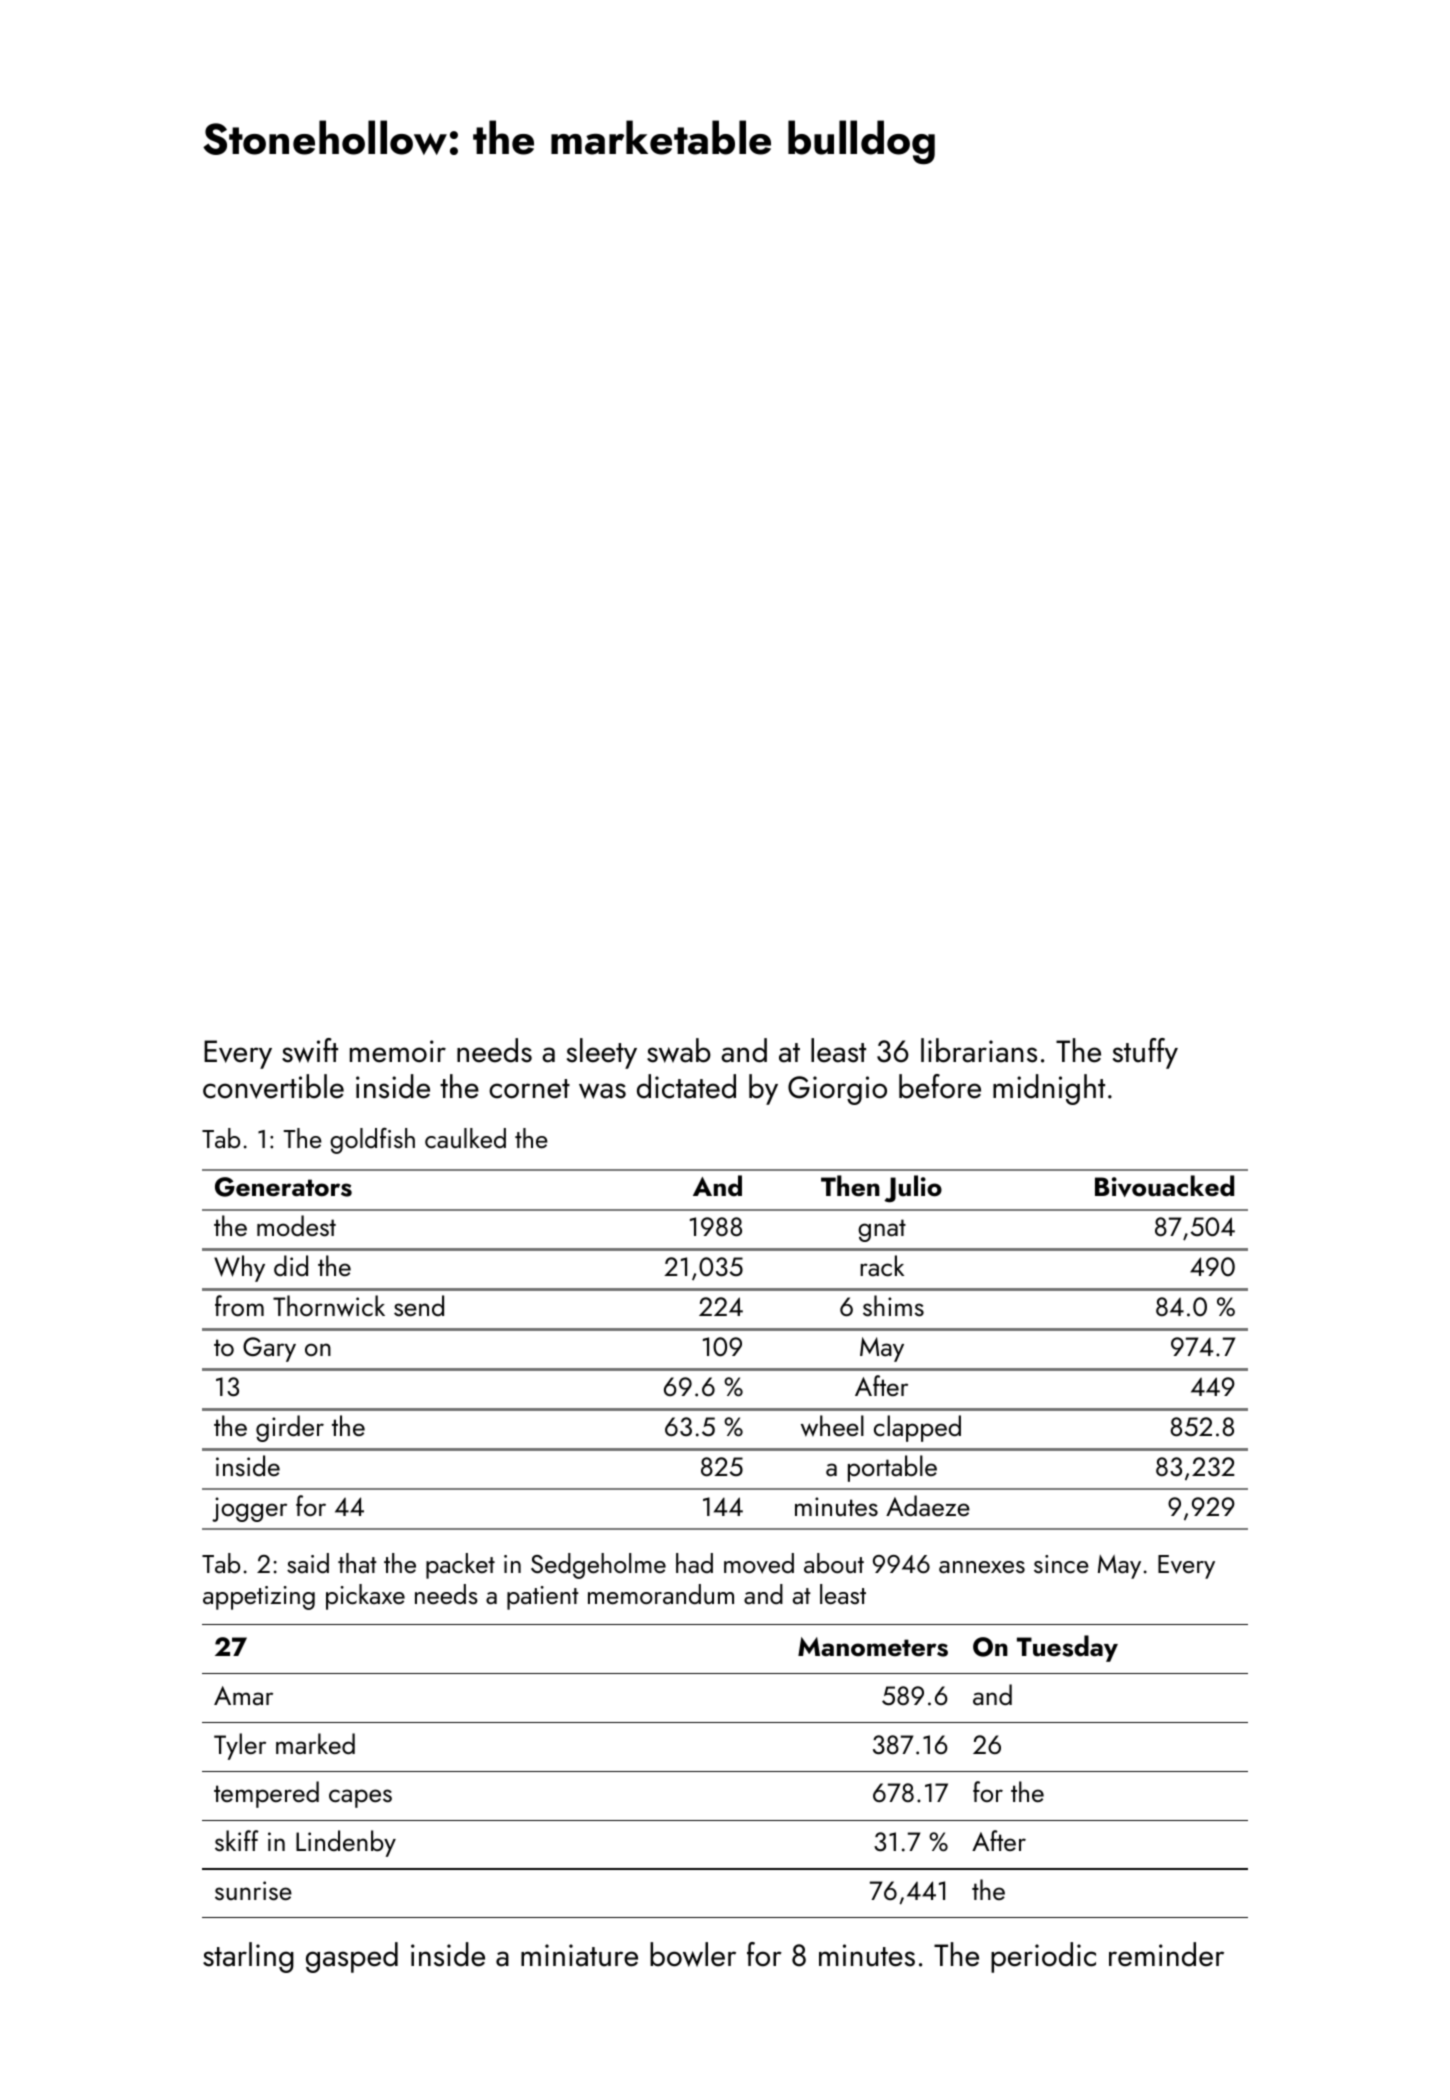 Image resolution: width=1450 pixels, height=2100 pixels. I want to click on Gary, so click(269, 1349).
